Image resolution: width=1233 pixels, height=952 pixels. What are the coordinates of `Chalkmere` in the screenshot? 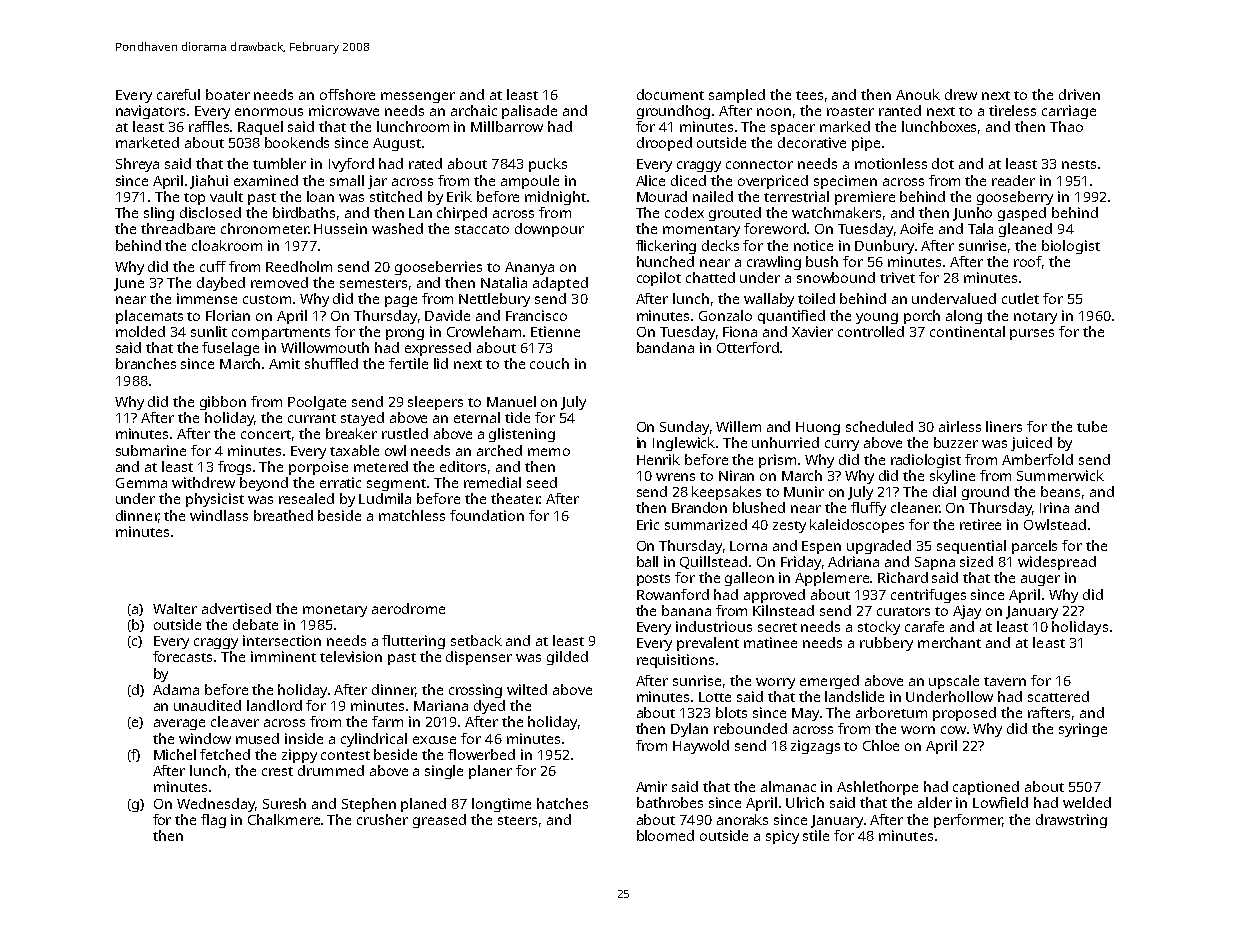 It's located at (284, 819).
